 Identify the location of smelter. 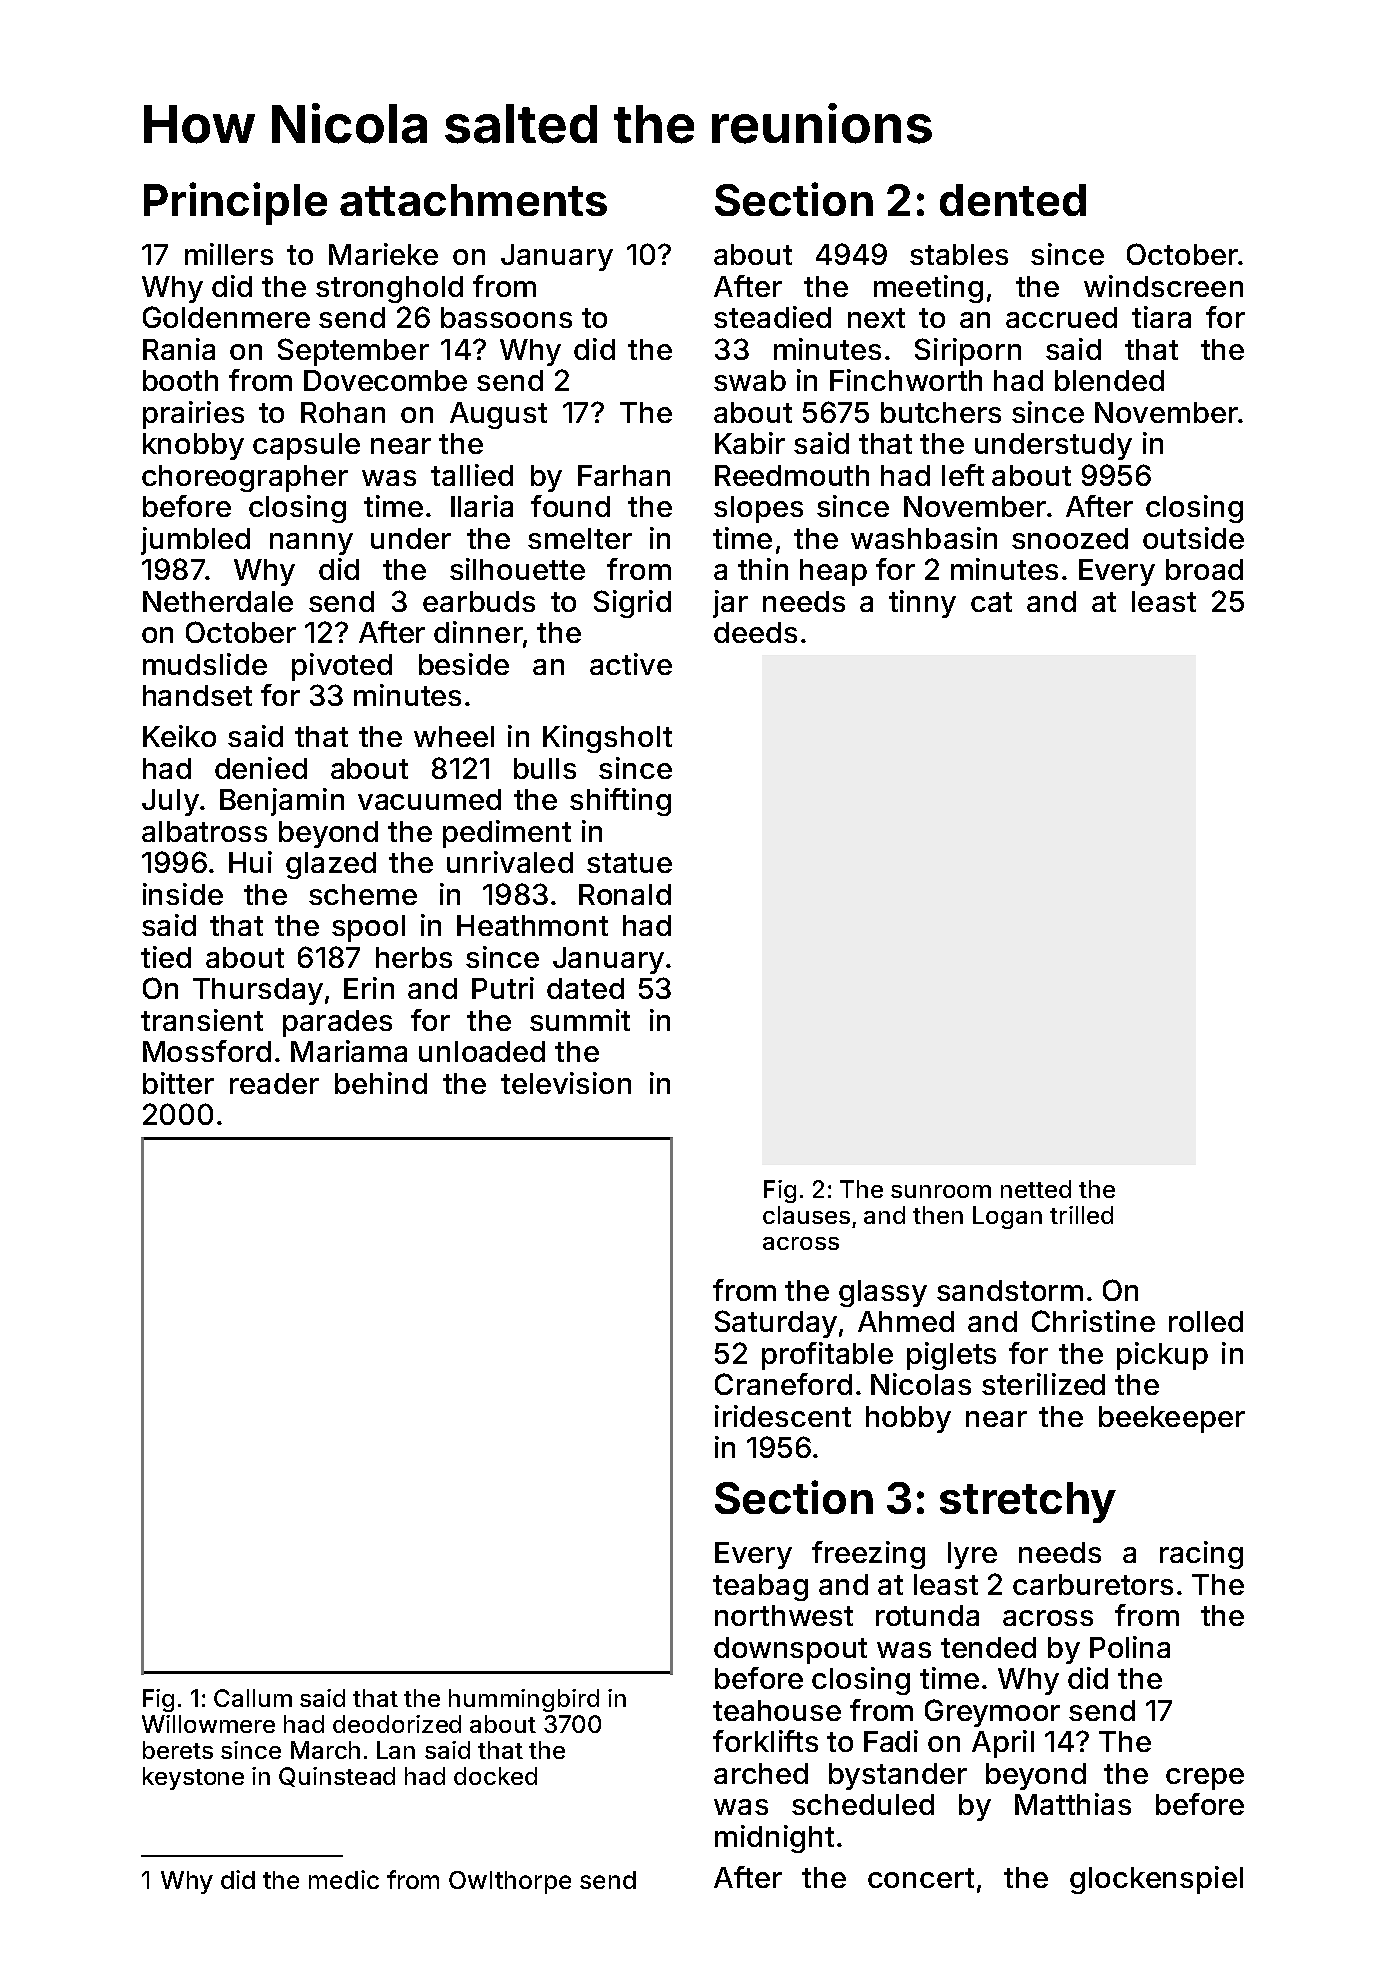
(580, 538).
